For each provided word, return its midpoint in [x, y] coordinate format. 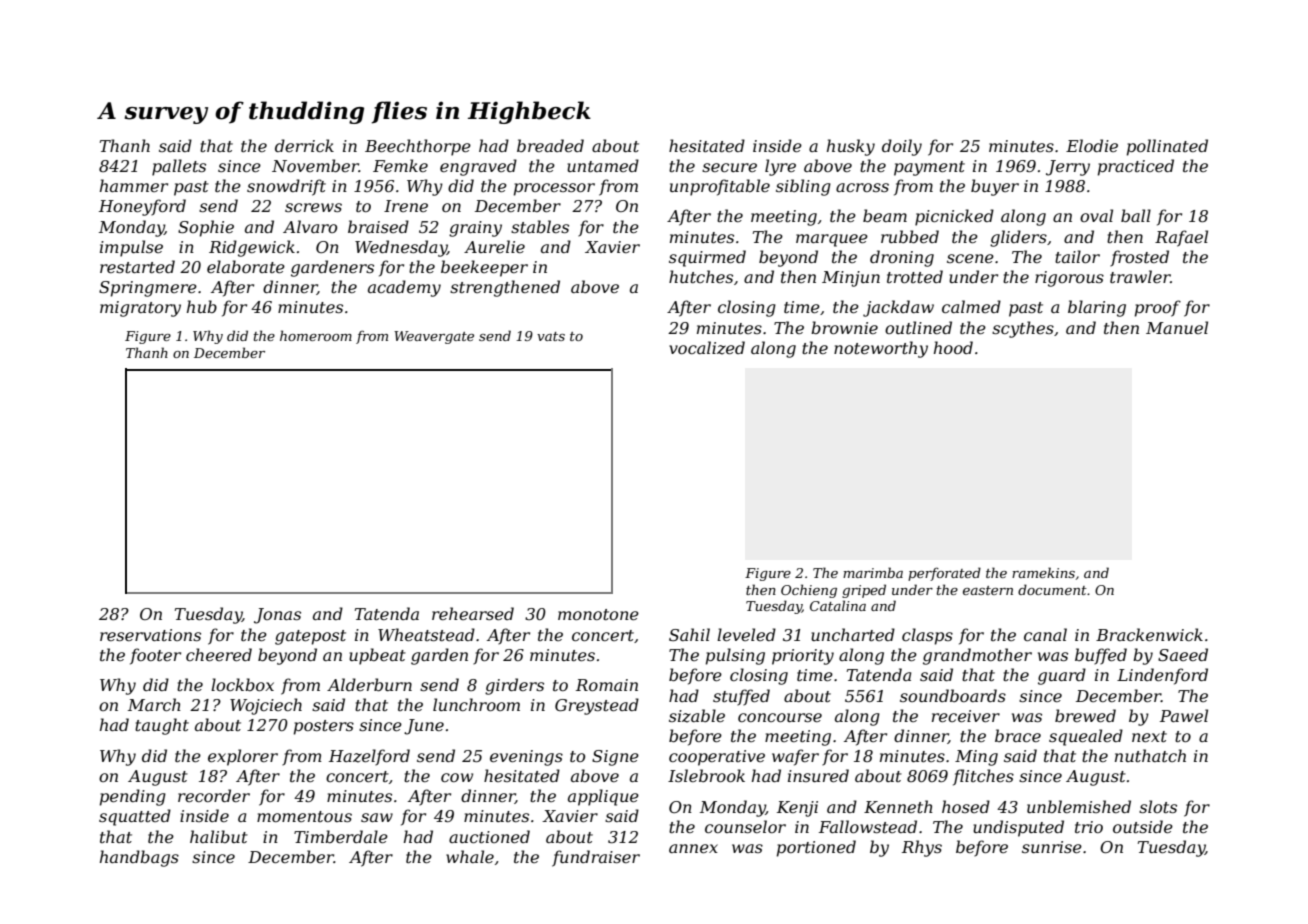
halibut [219, 836]
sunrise [1052, 847]
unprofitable [720, 187]
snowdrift [286, 187]
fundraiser [596, 858]
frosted [1139, 258]
